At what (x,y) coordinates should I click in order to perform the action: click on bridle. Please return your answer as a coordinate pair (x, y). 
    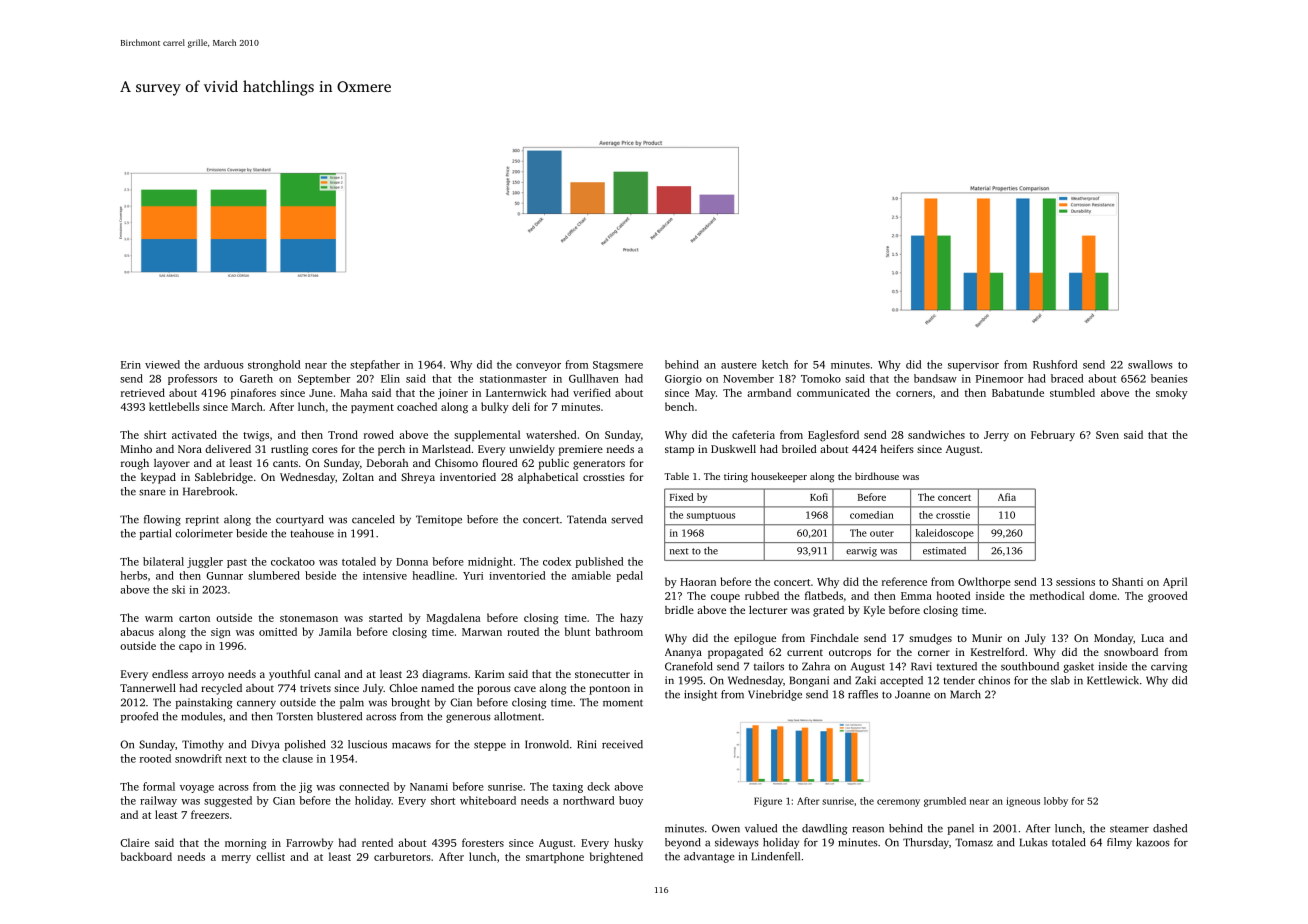
    Looking at the image, I should click on (679, 610).
